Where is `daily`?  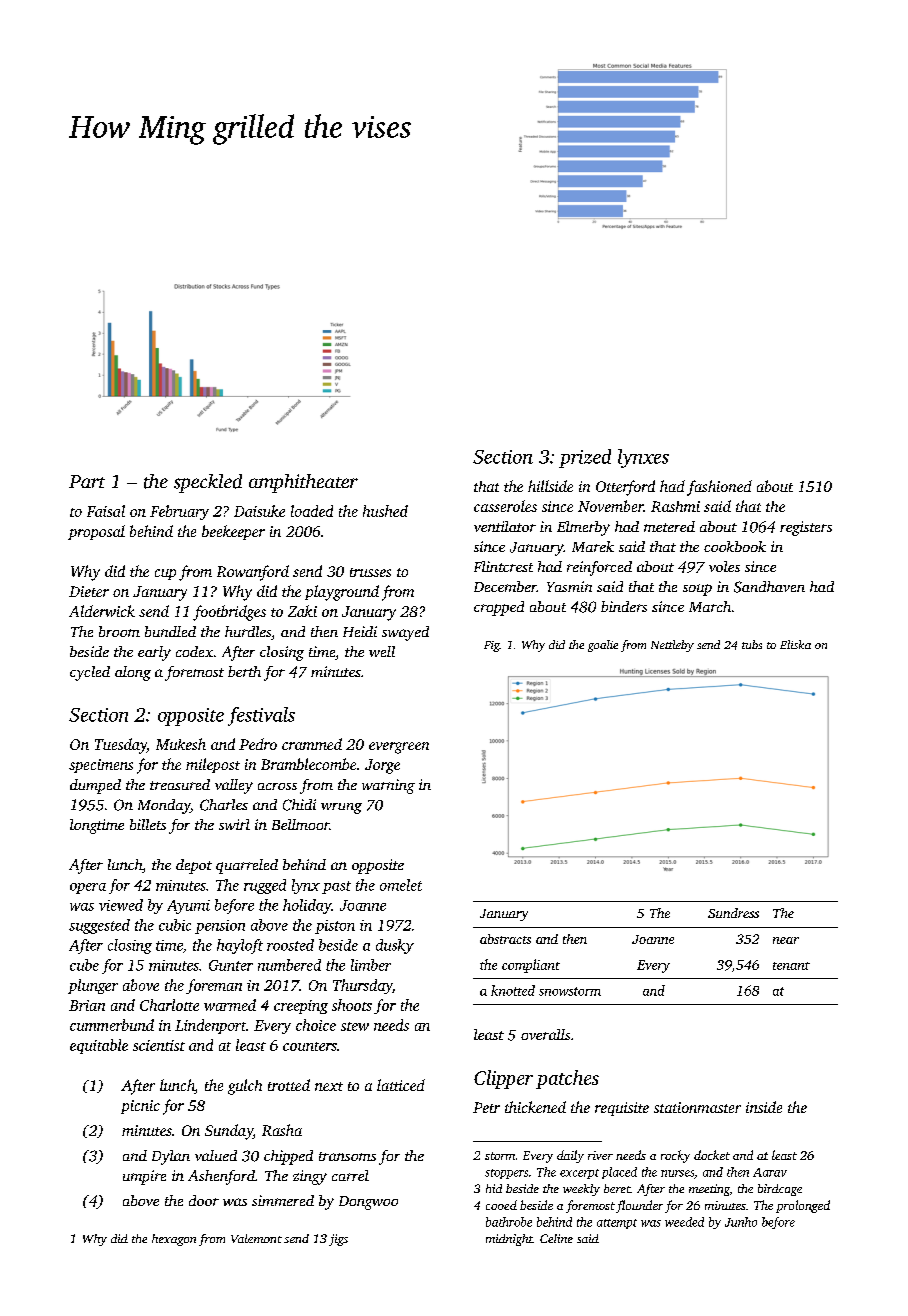 daily is located at coordinates (570, 1156).
